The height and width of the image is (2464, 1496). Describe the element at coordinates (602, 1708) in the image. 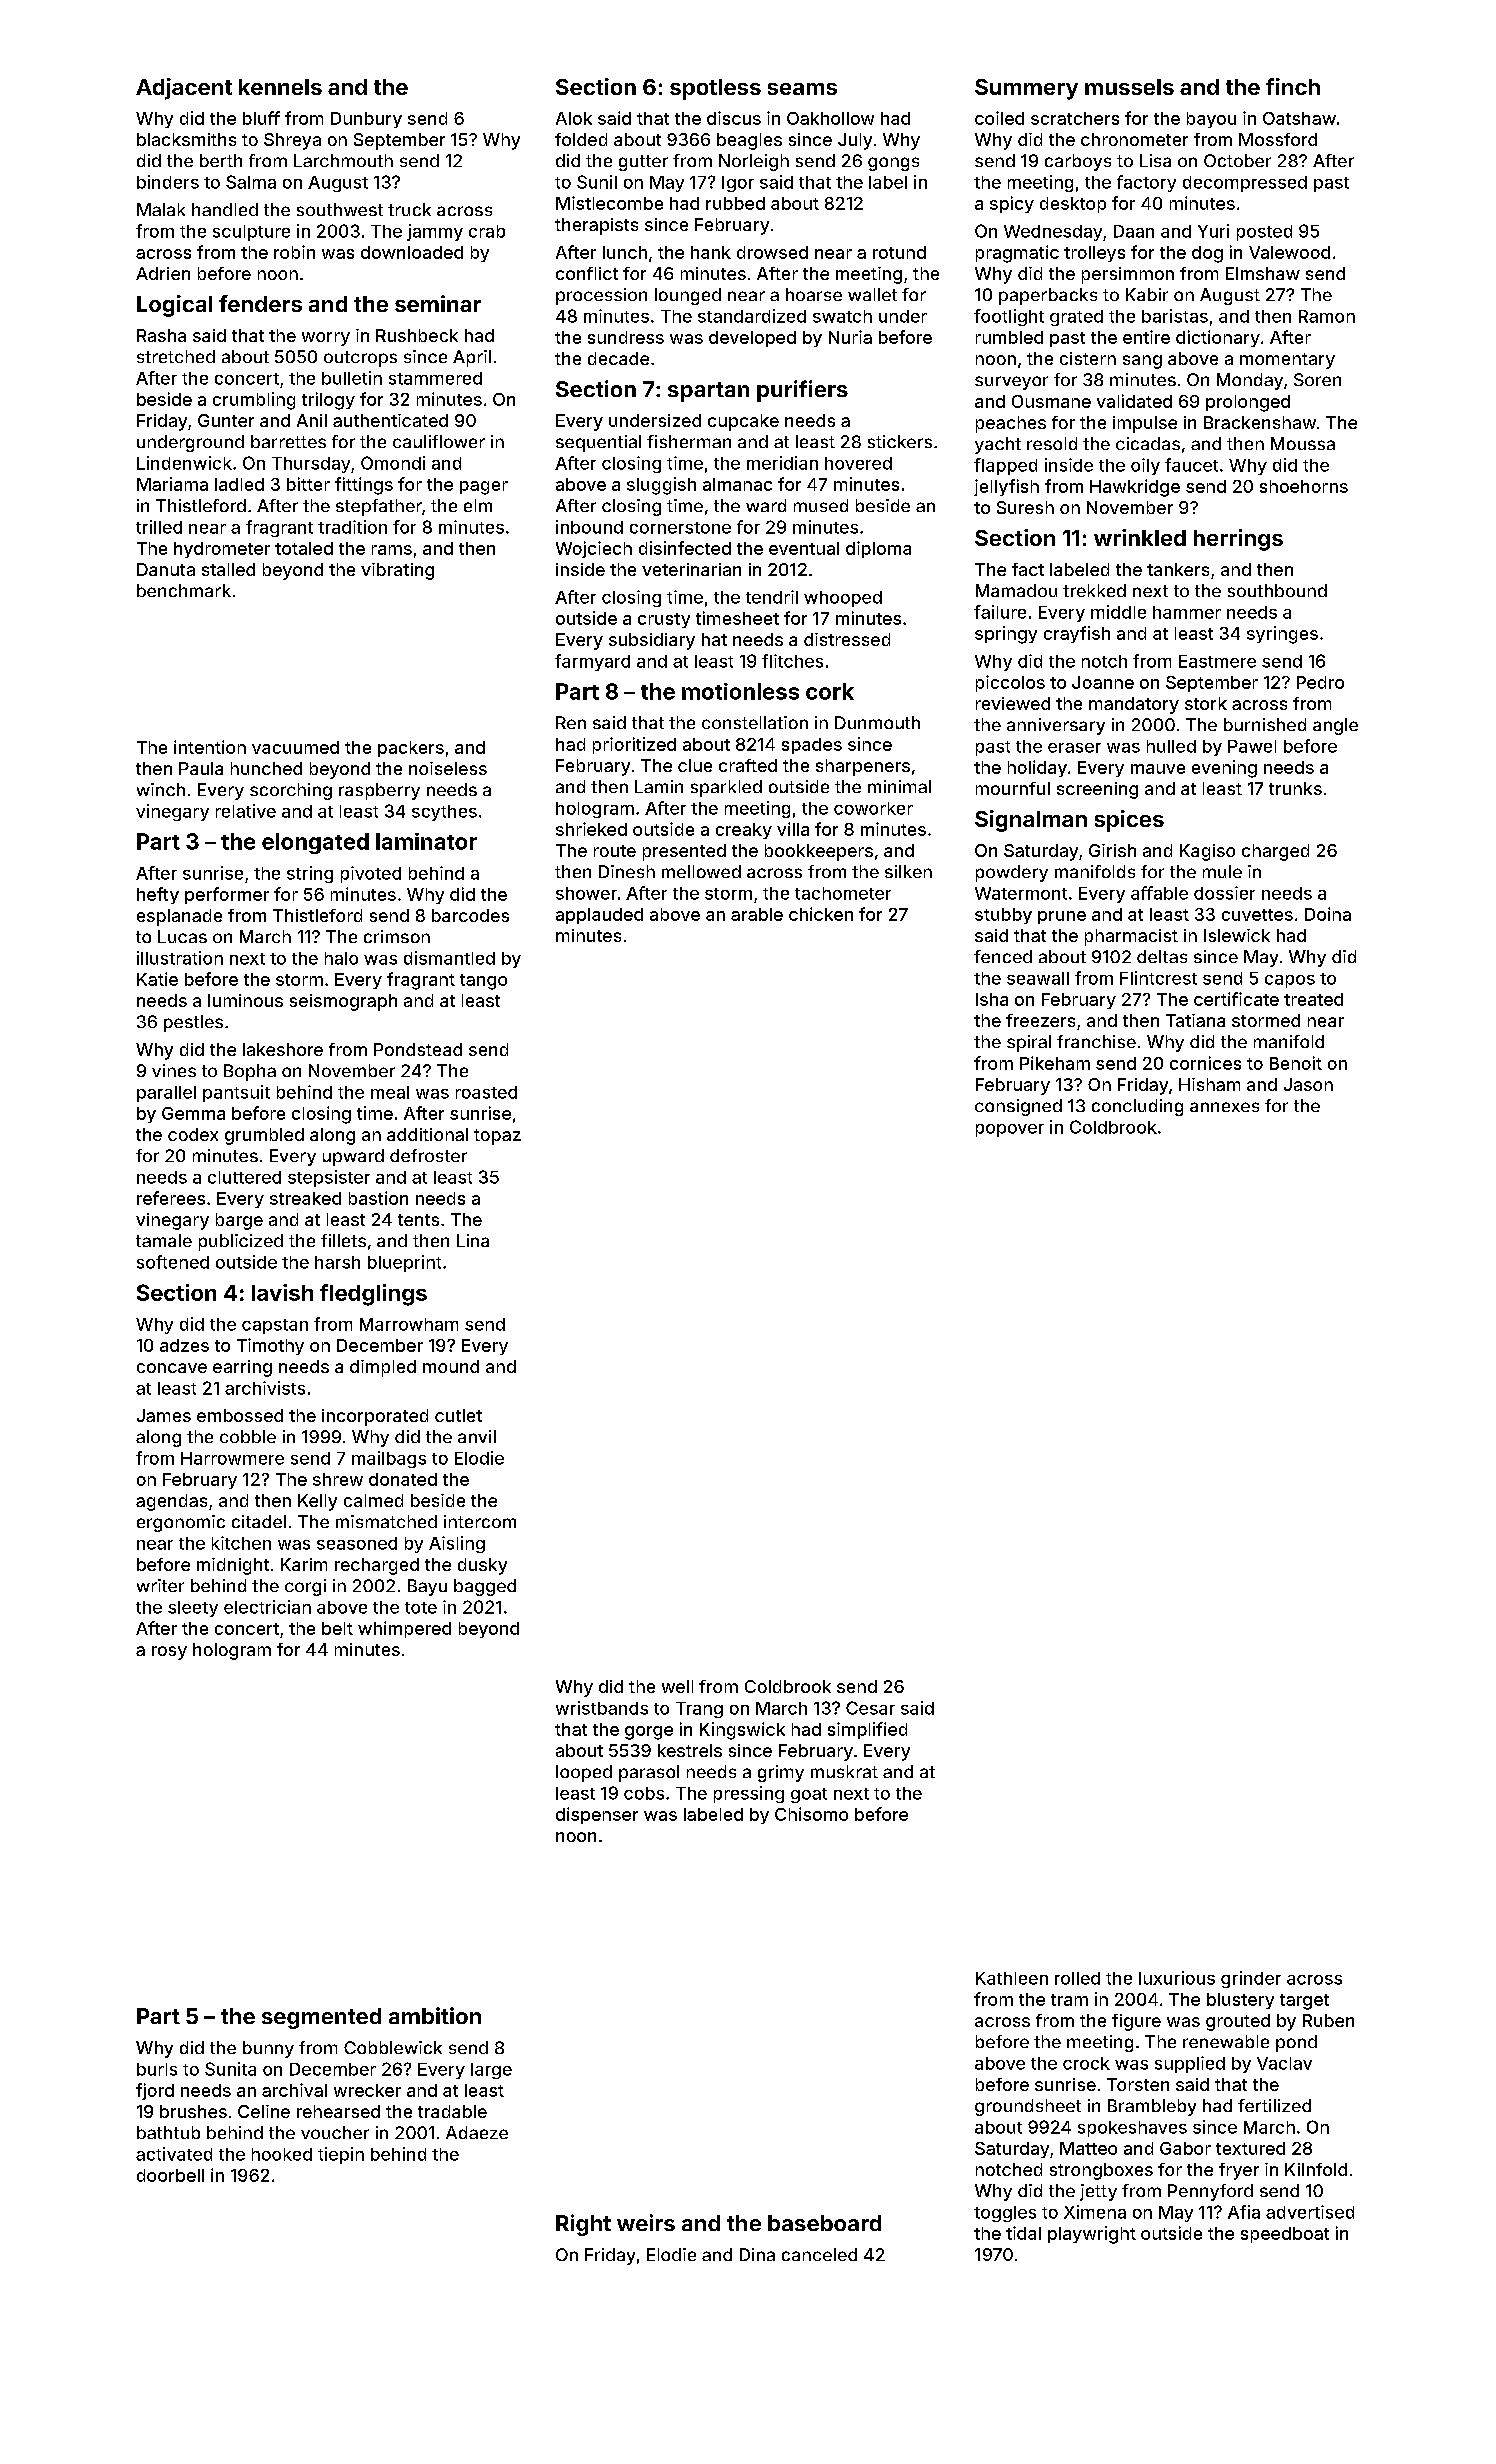

I see `wristbands` at that location.
